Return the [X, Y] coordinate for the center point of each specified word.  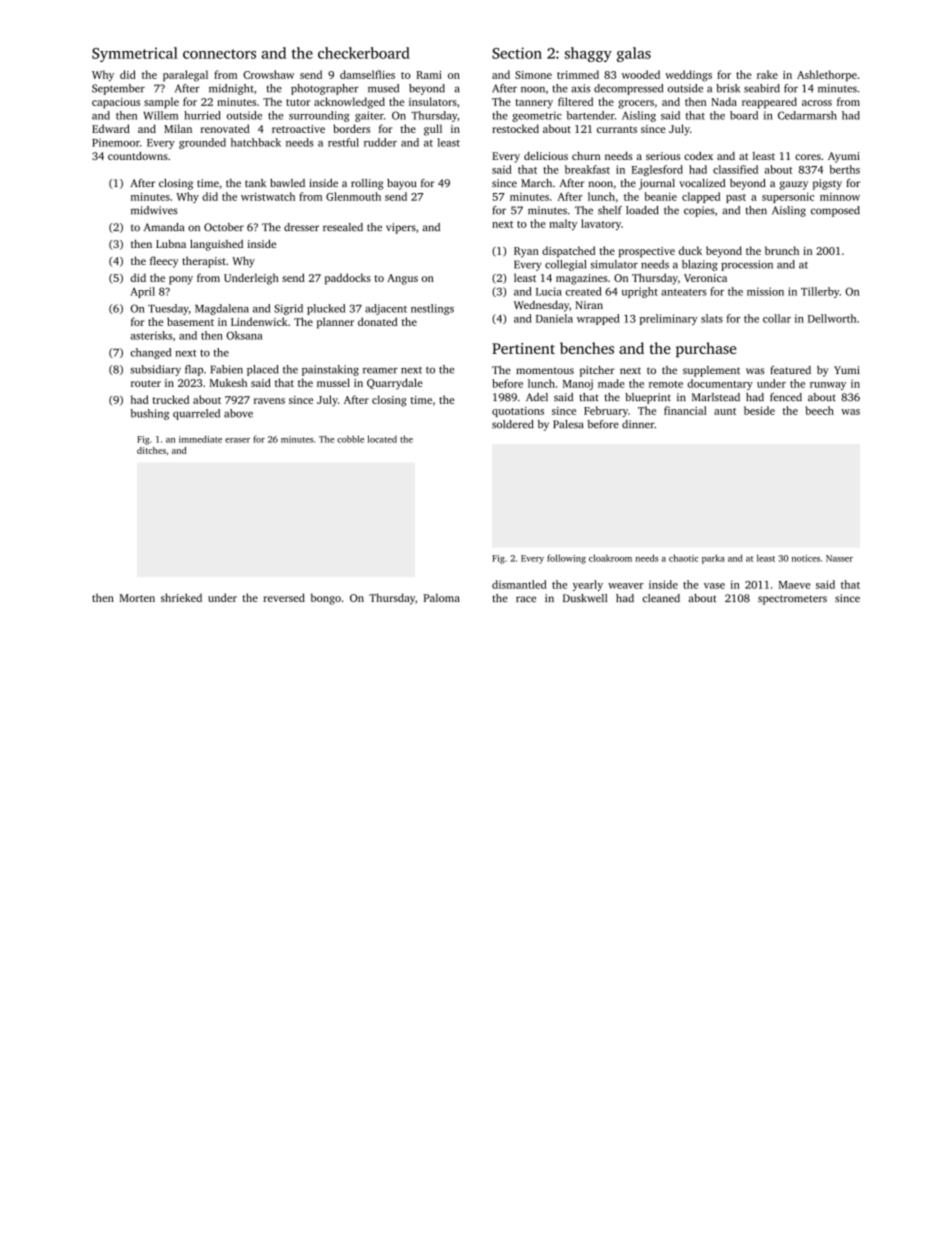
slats [712, 318]
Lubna [171, 244]
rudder [380, 142]
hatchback [256, 142]
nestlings [432, 309]
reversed [284, 597]
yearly [588, 585]
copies [699, 211]
